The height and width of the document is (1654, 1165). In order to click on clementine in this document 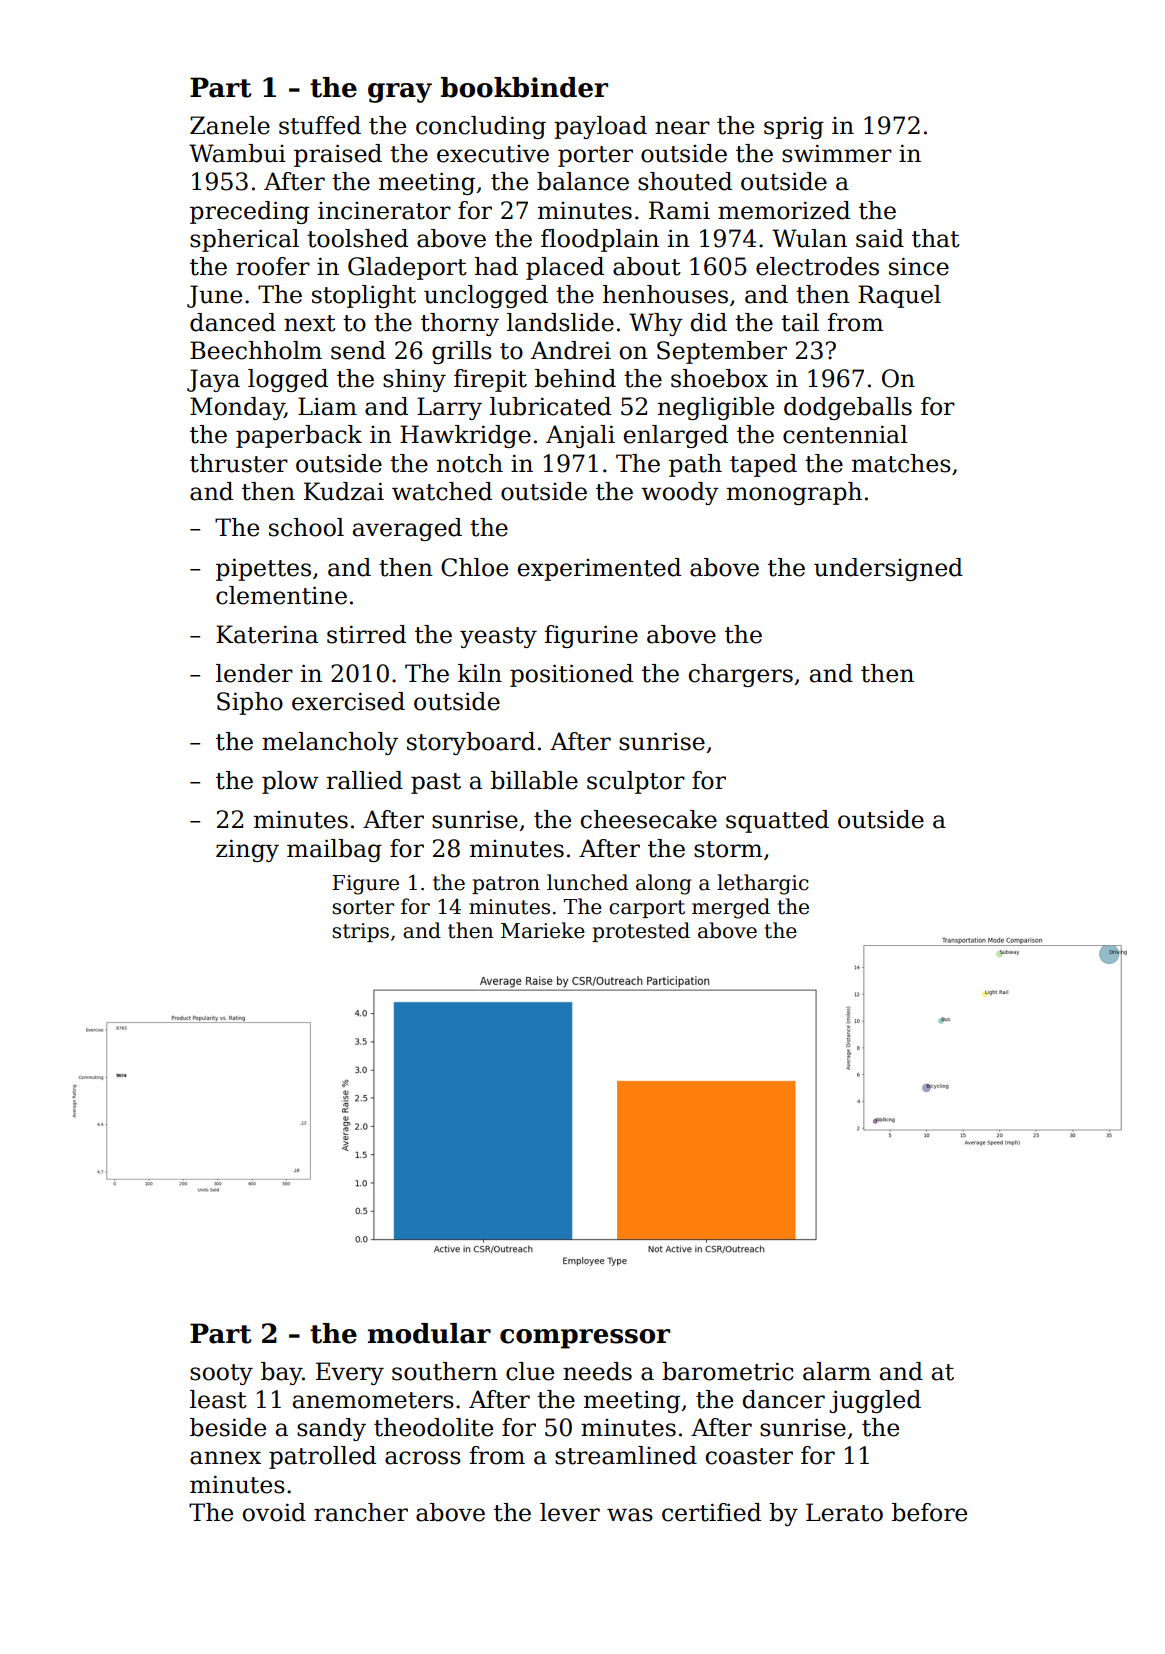, I will do `click(281, 595)`.
